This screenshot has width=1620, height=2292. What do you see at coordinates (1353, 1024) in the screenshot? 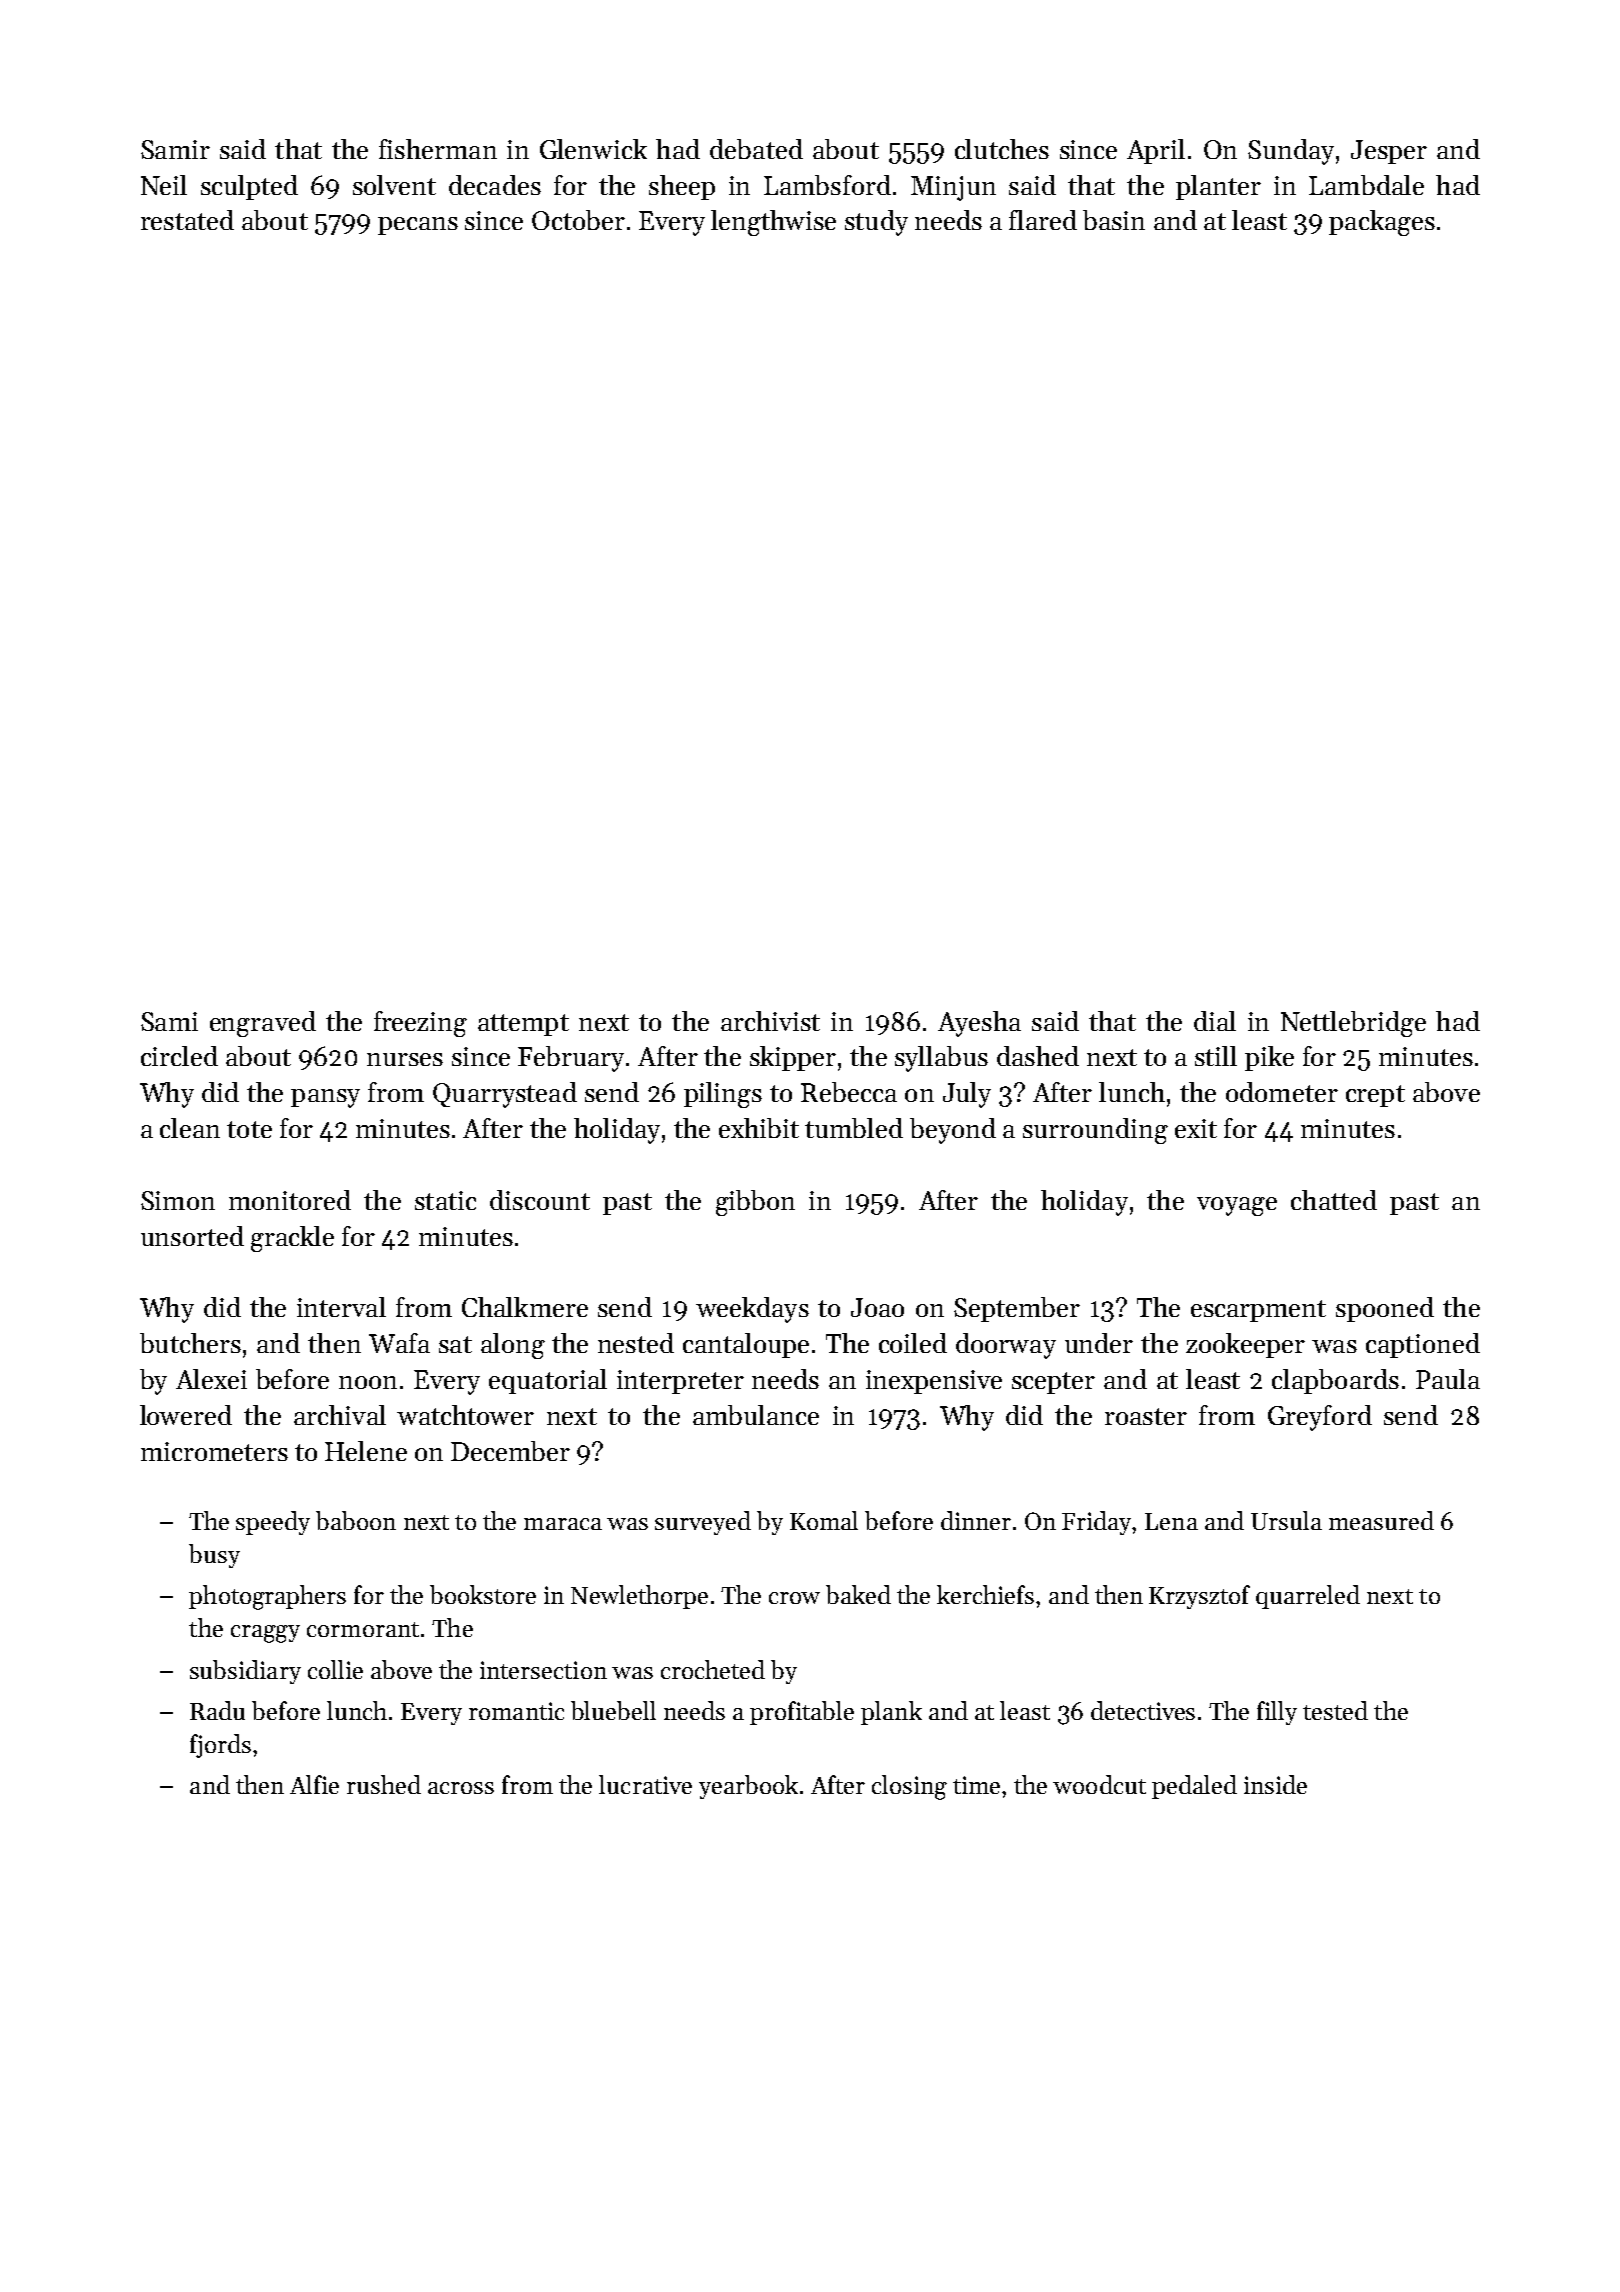
I see `Nettlebridge` at bounding box center [1353, 1024].
